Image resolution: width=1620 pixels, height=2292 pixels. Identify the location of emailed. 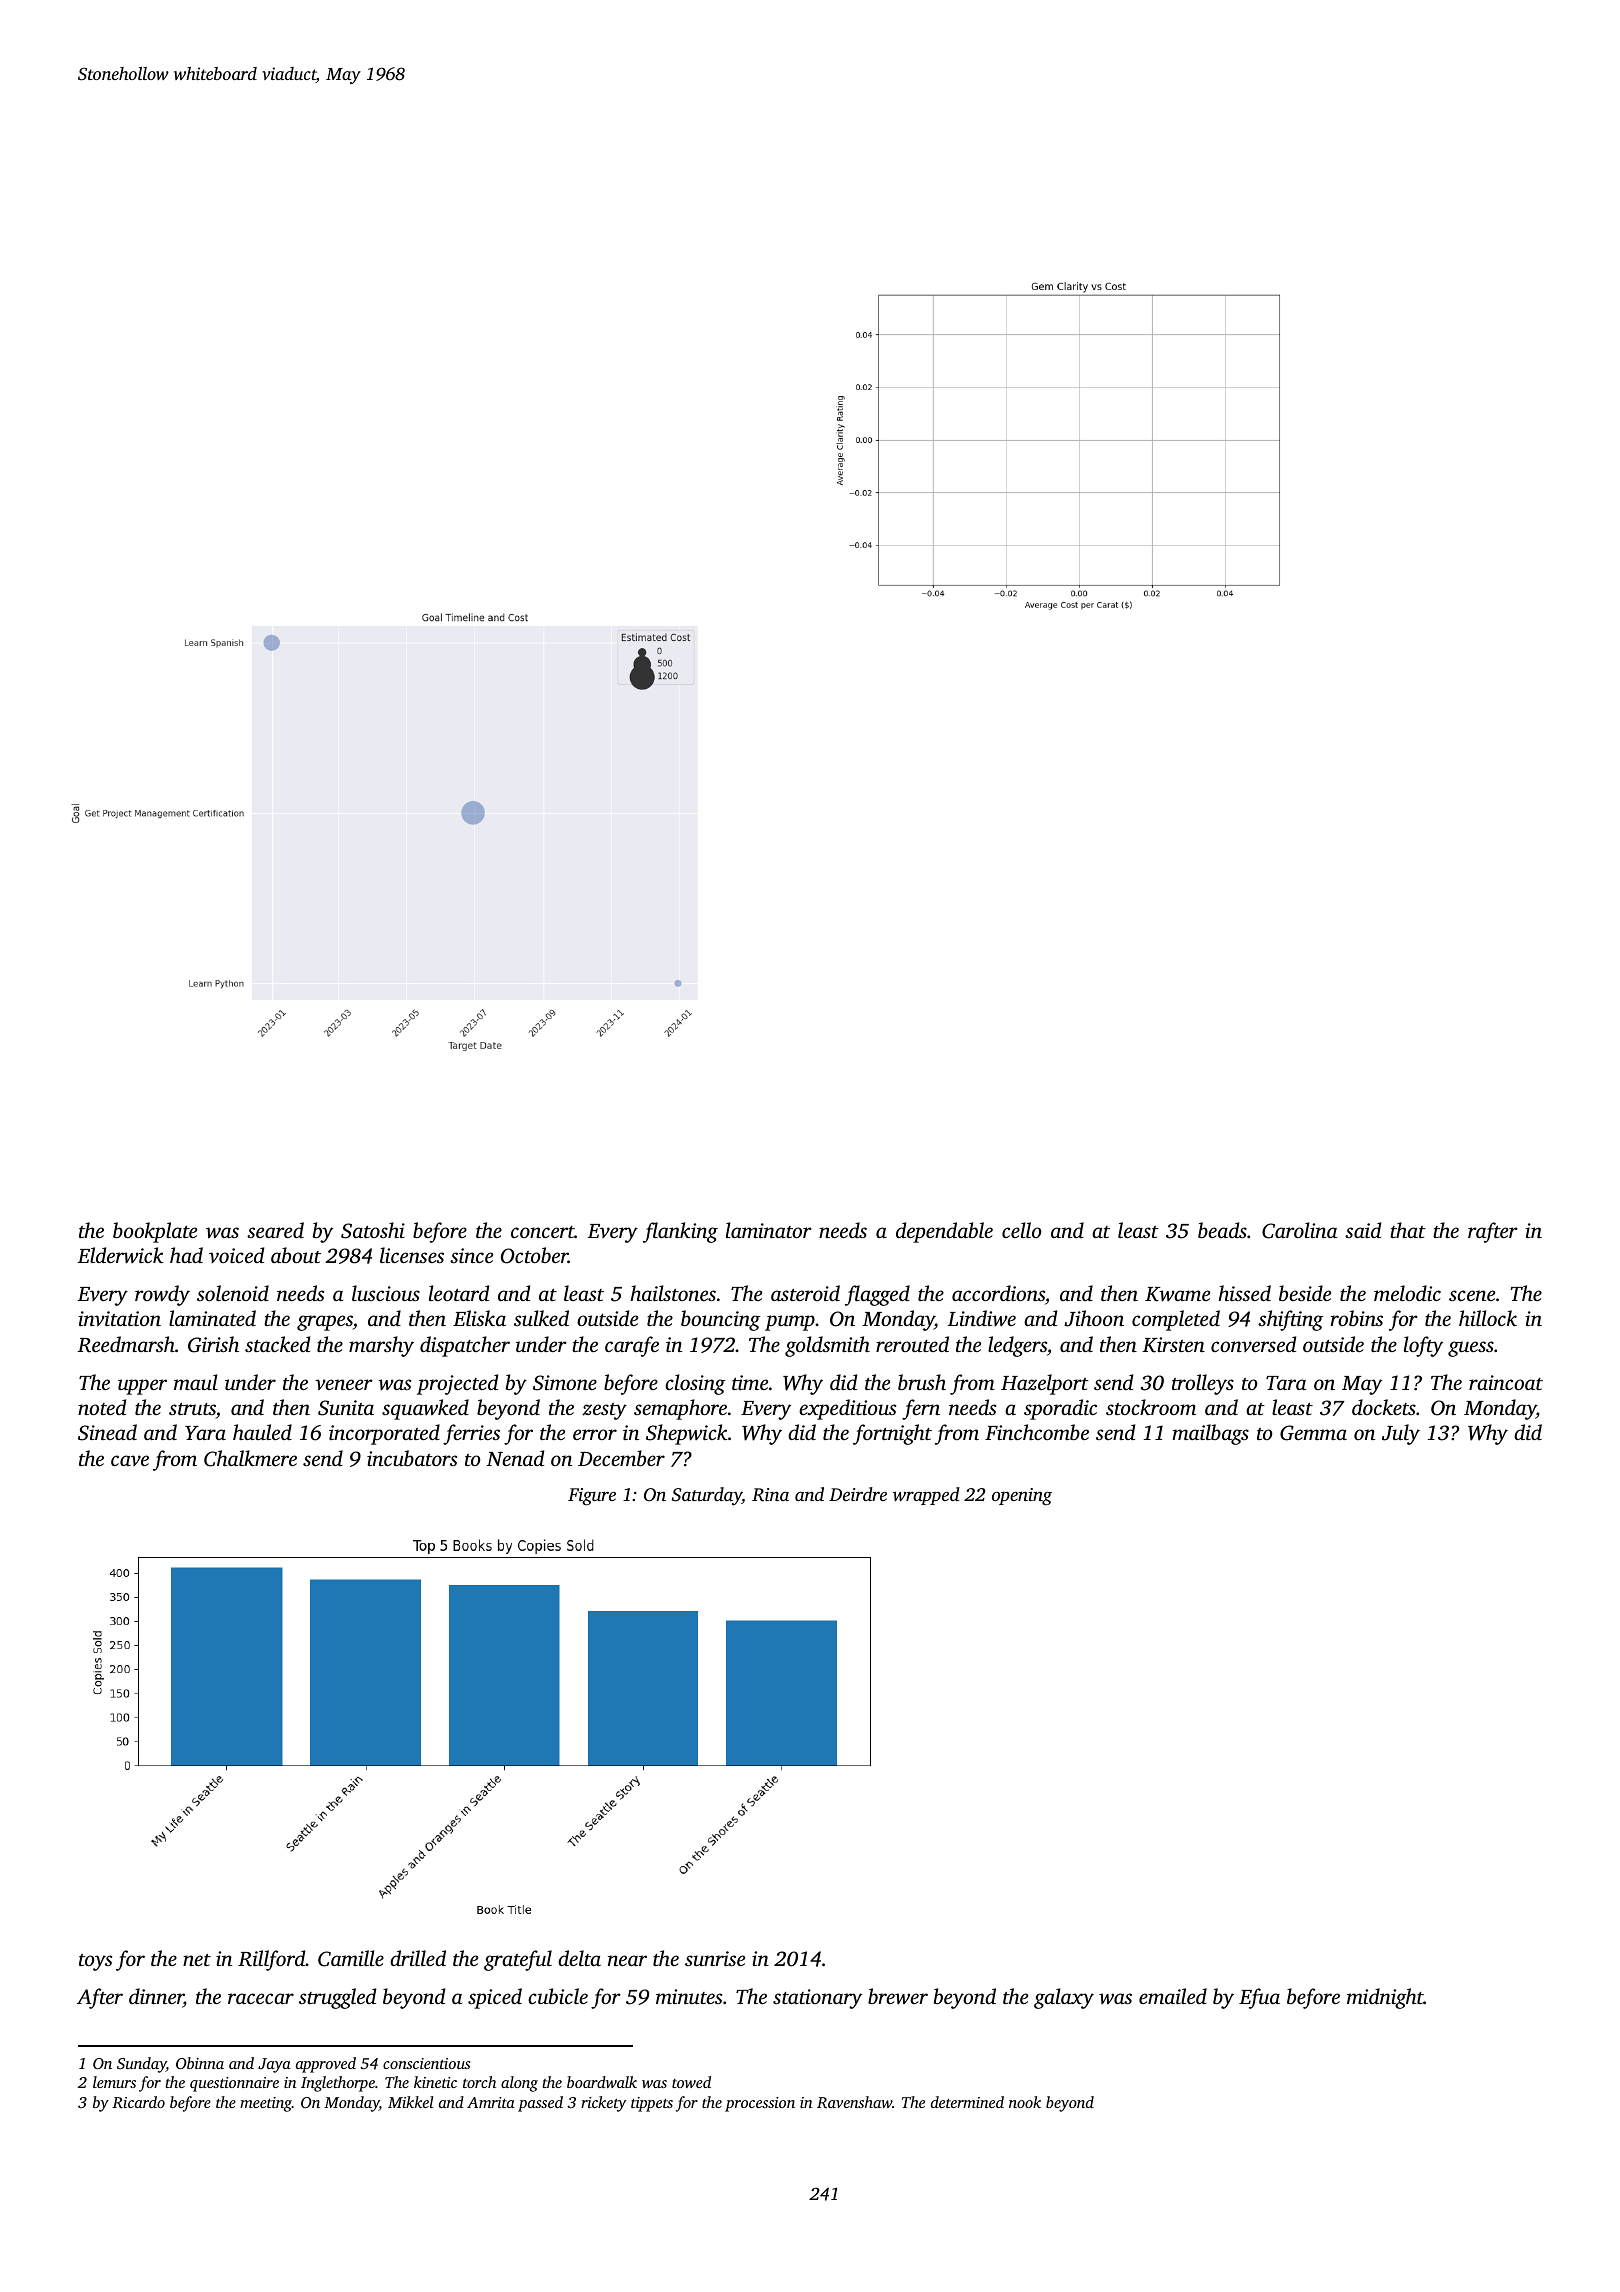
(1173, 1996).
